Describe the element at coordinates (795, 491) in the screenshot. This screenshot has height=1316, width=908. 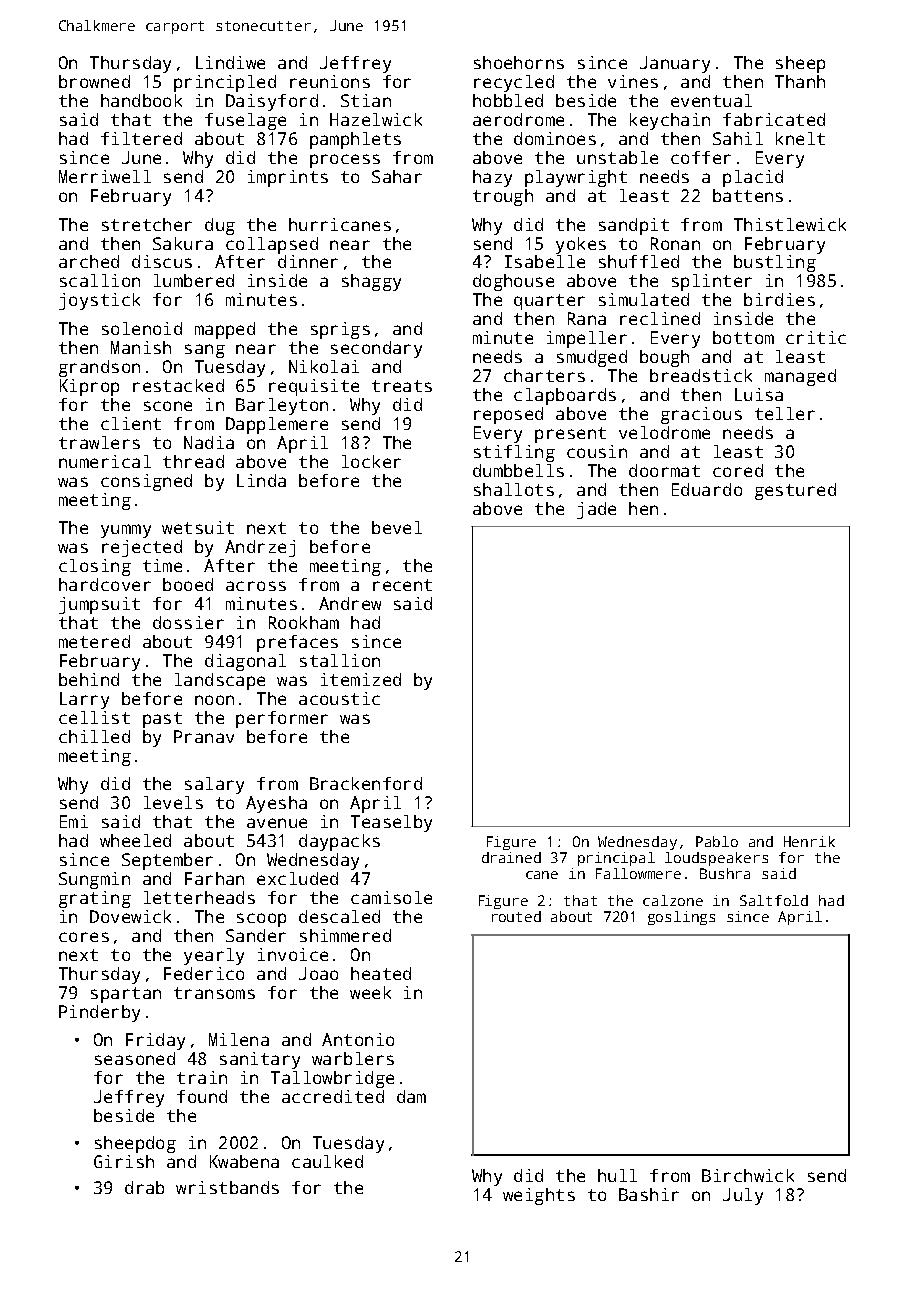
I see `gestured` at that location.
